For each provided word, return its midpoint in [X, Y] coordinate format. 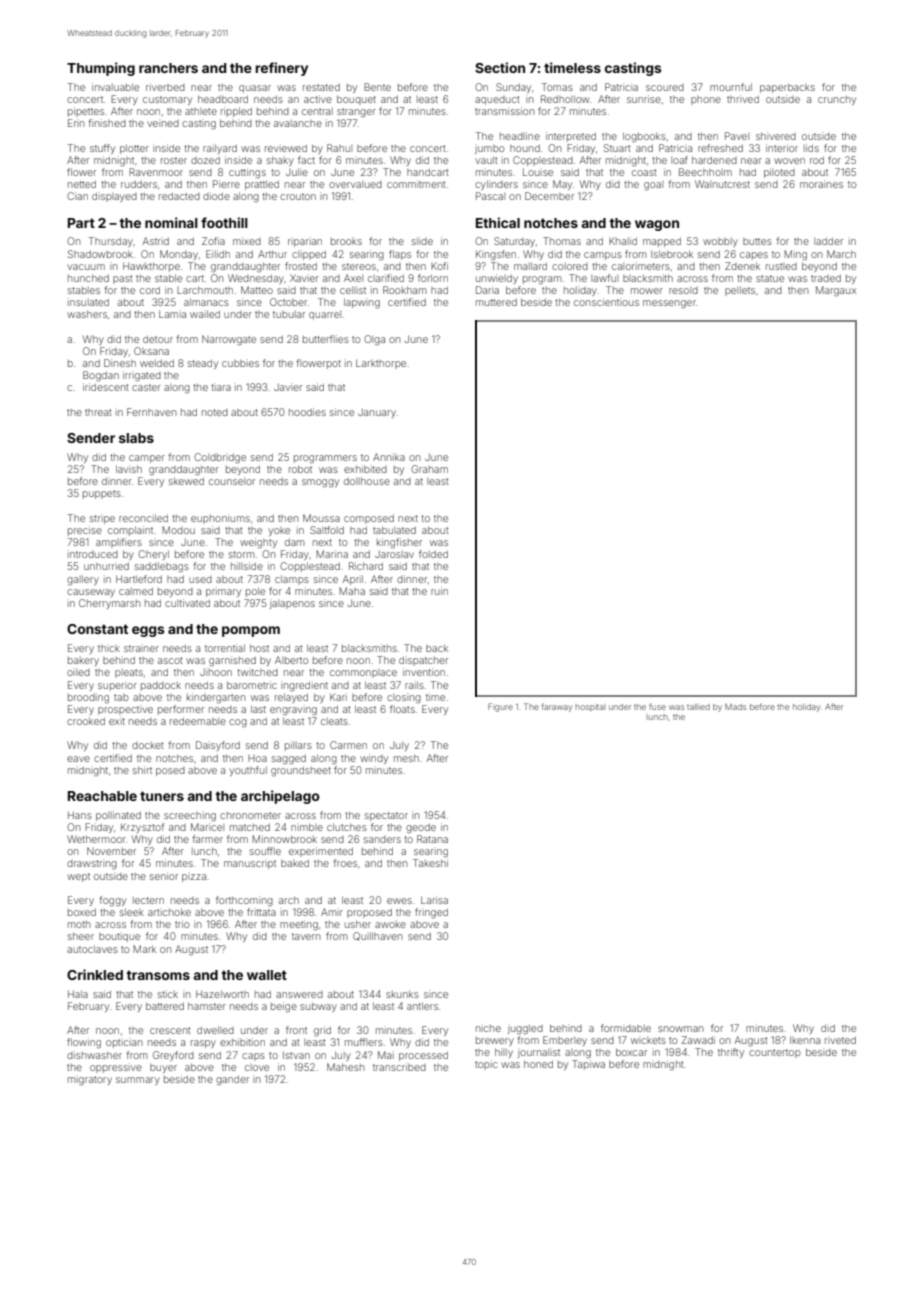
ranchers [168, 68]
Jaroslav [394, 554]
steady [203, 364]
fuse [657, 706]
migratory [90, 1080]
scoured [665, 87]
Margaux [836, 291]
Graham [429, 469]
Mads [735, 707]
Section [500, 67]
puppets [102, 494]
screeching [190, 816]
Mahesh [346, 1067]
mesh [406, 758]
